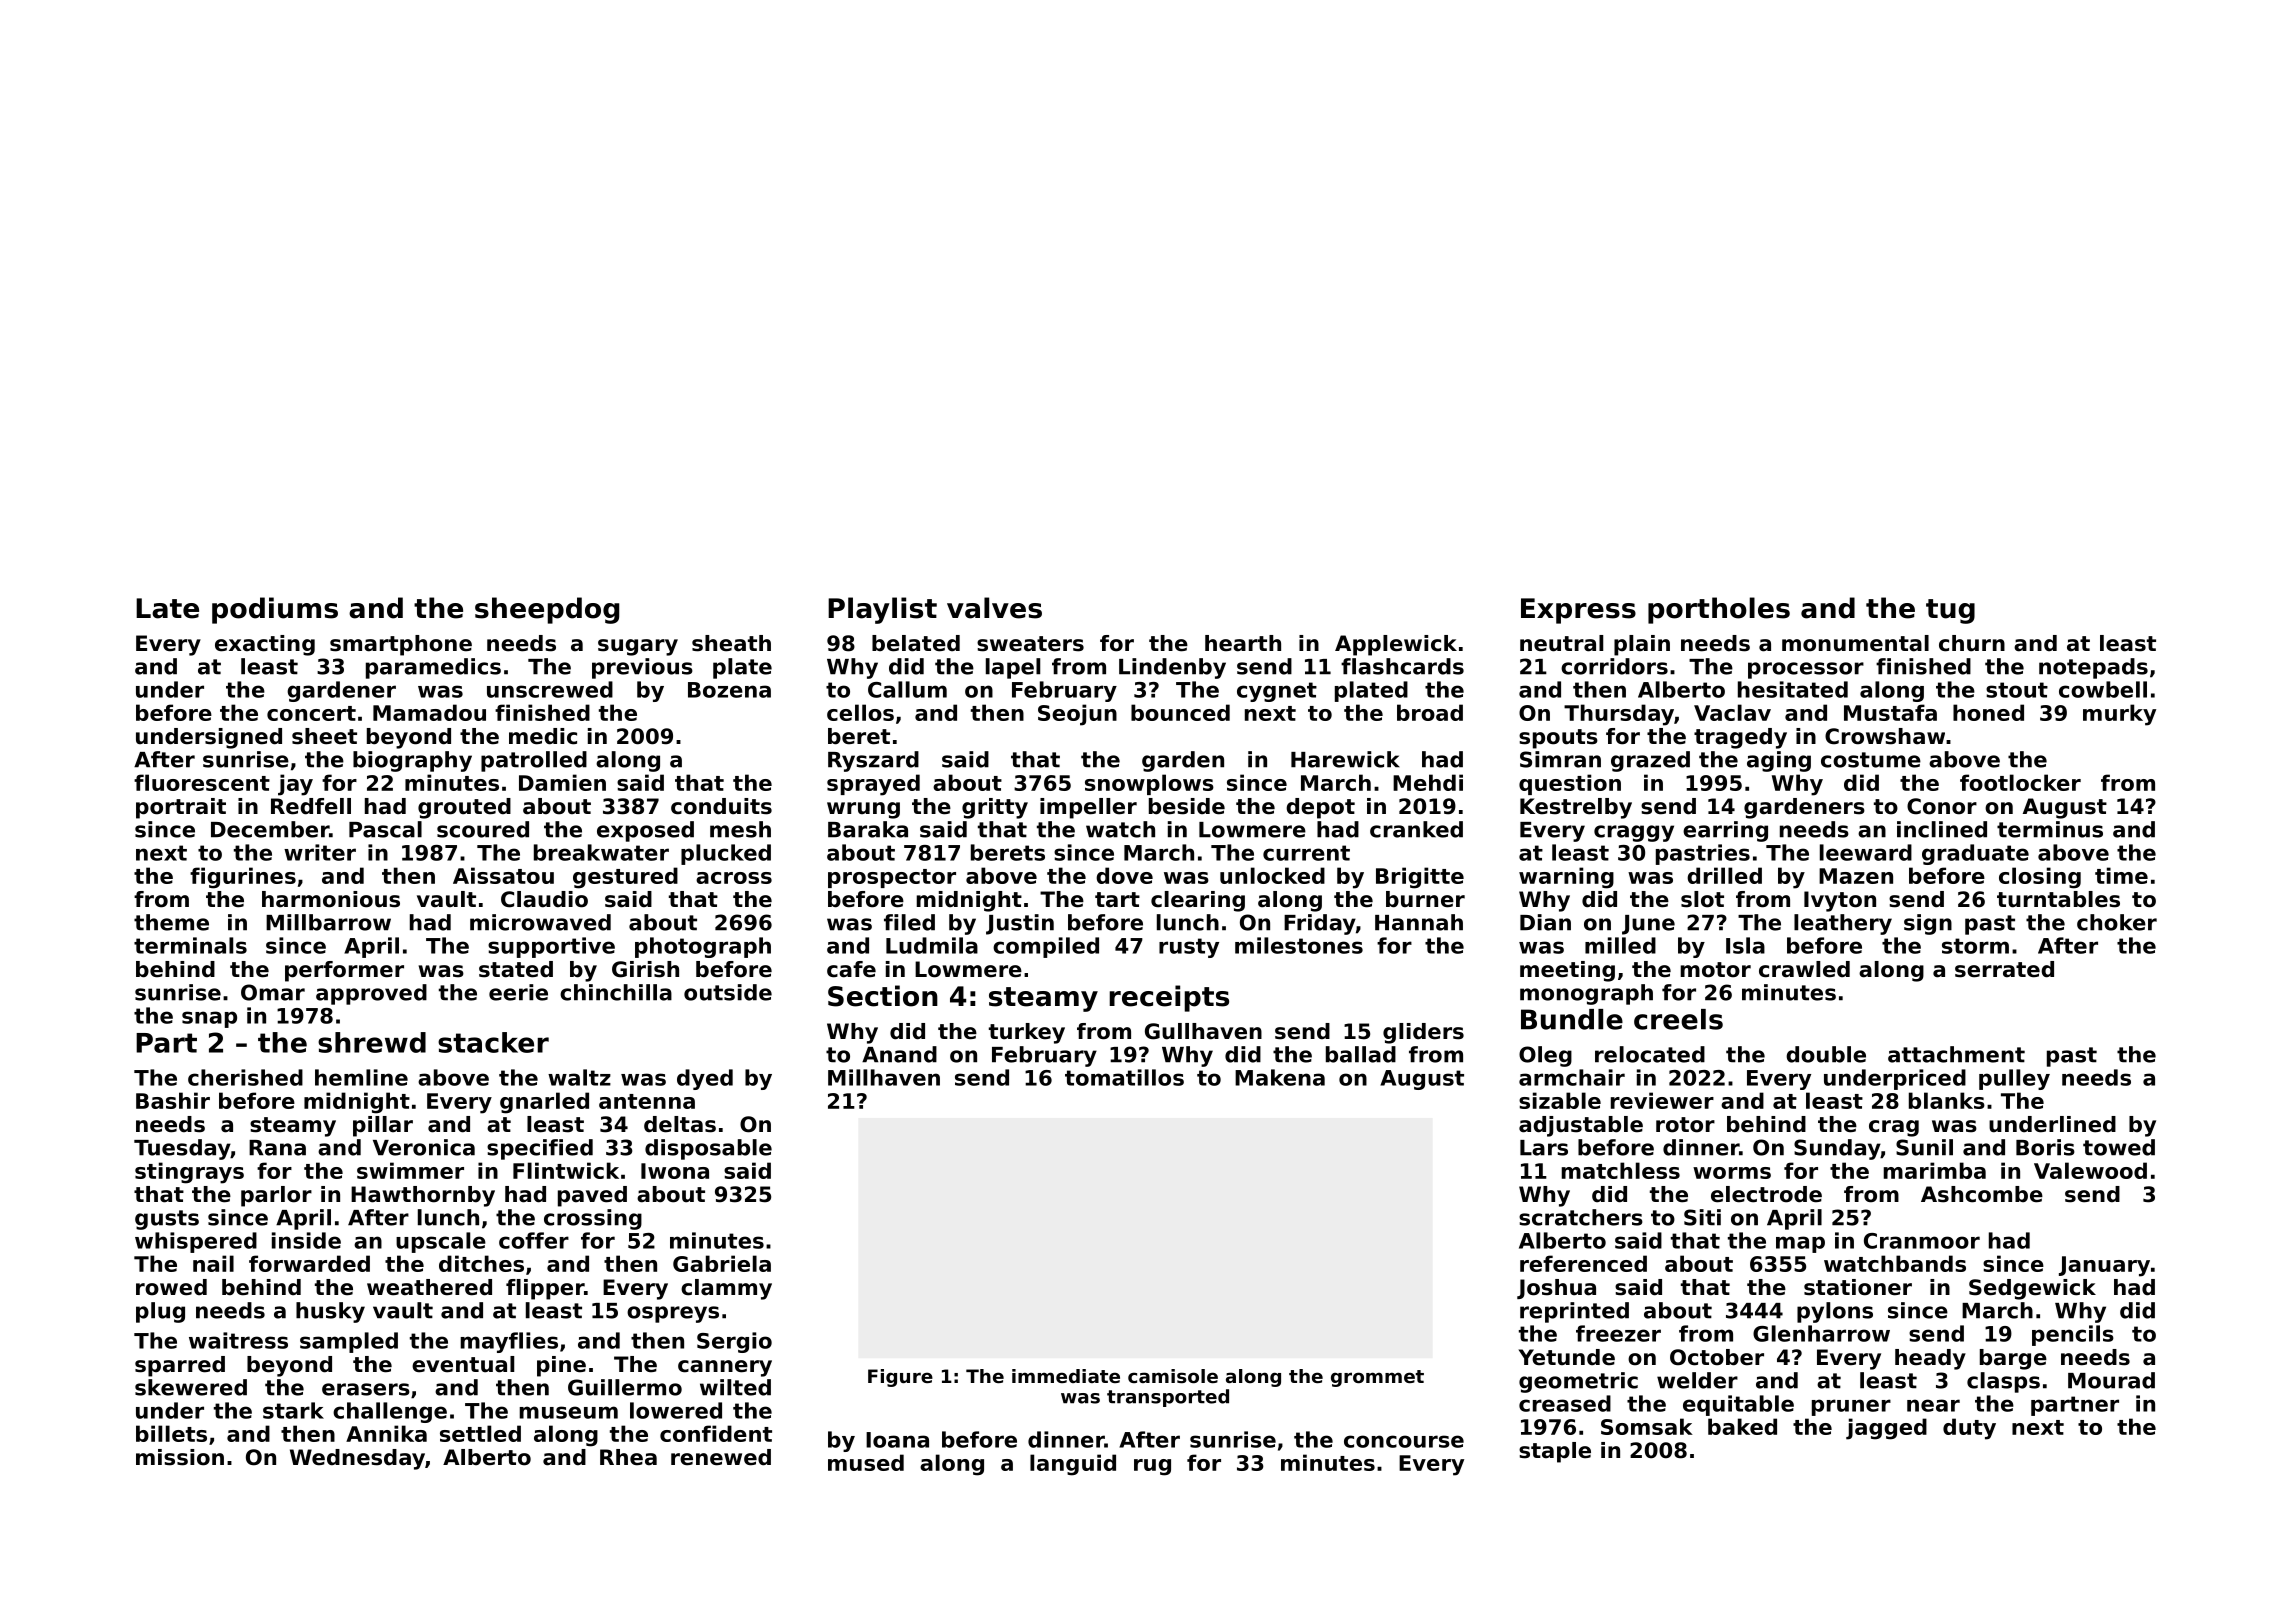 Image resolution: width=2291 pixels, height=1620 pixels. What do you see at coordinates (1804, 969) in the screenshot?
I see `crawled` at bounding box center [1804, 969].
